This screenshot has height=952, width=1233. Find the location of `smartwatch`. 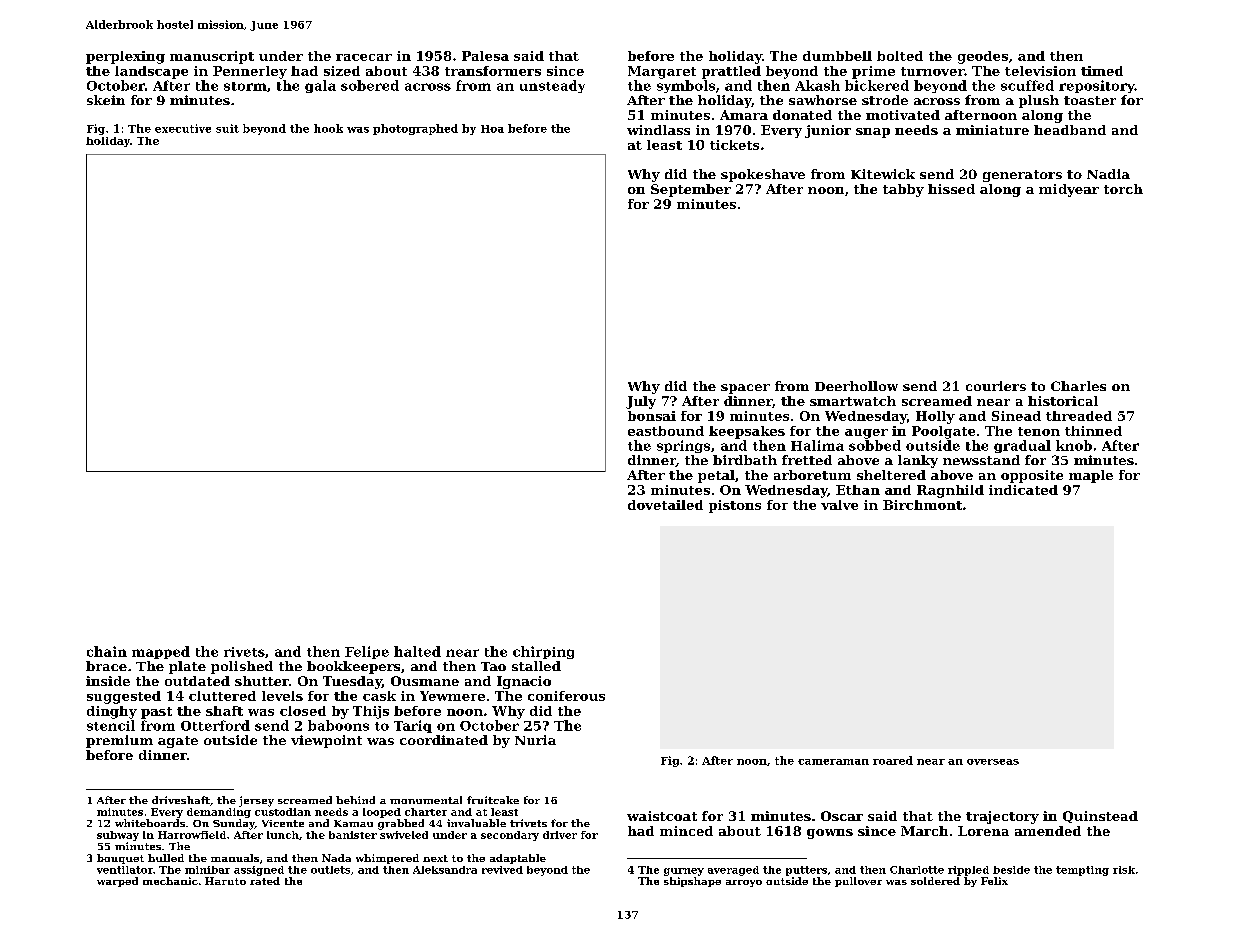

smartwatch is located at coordinates (853, 401).
